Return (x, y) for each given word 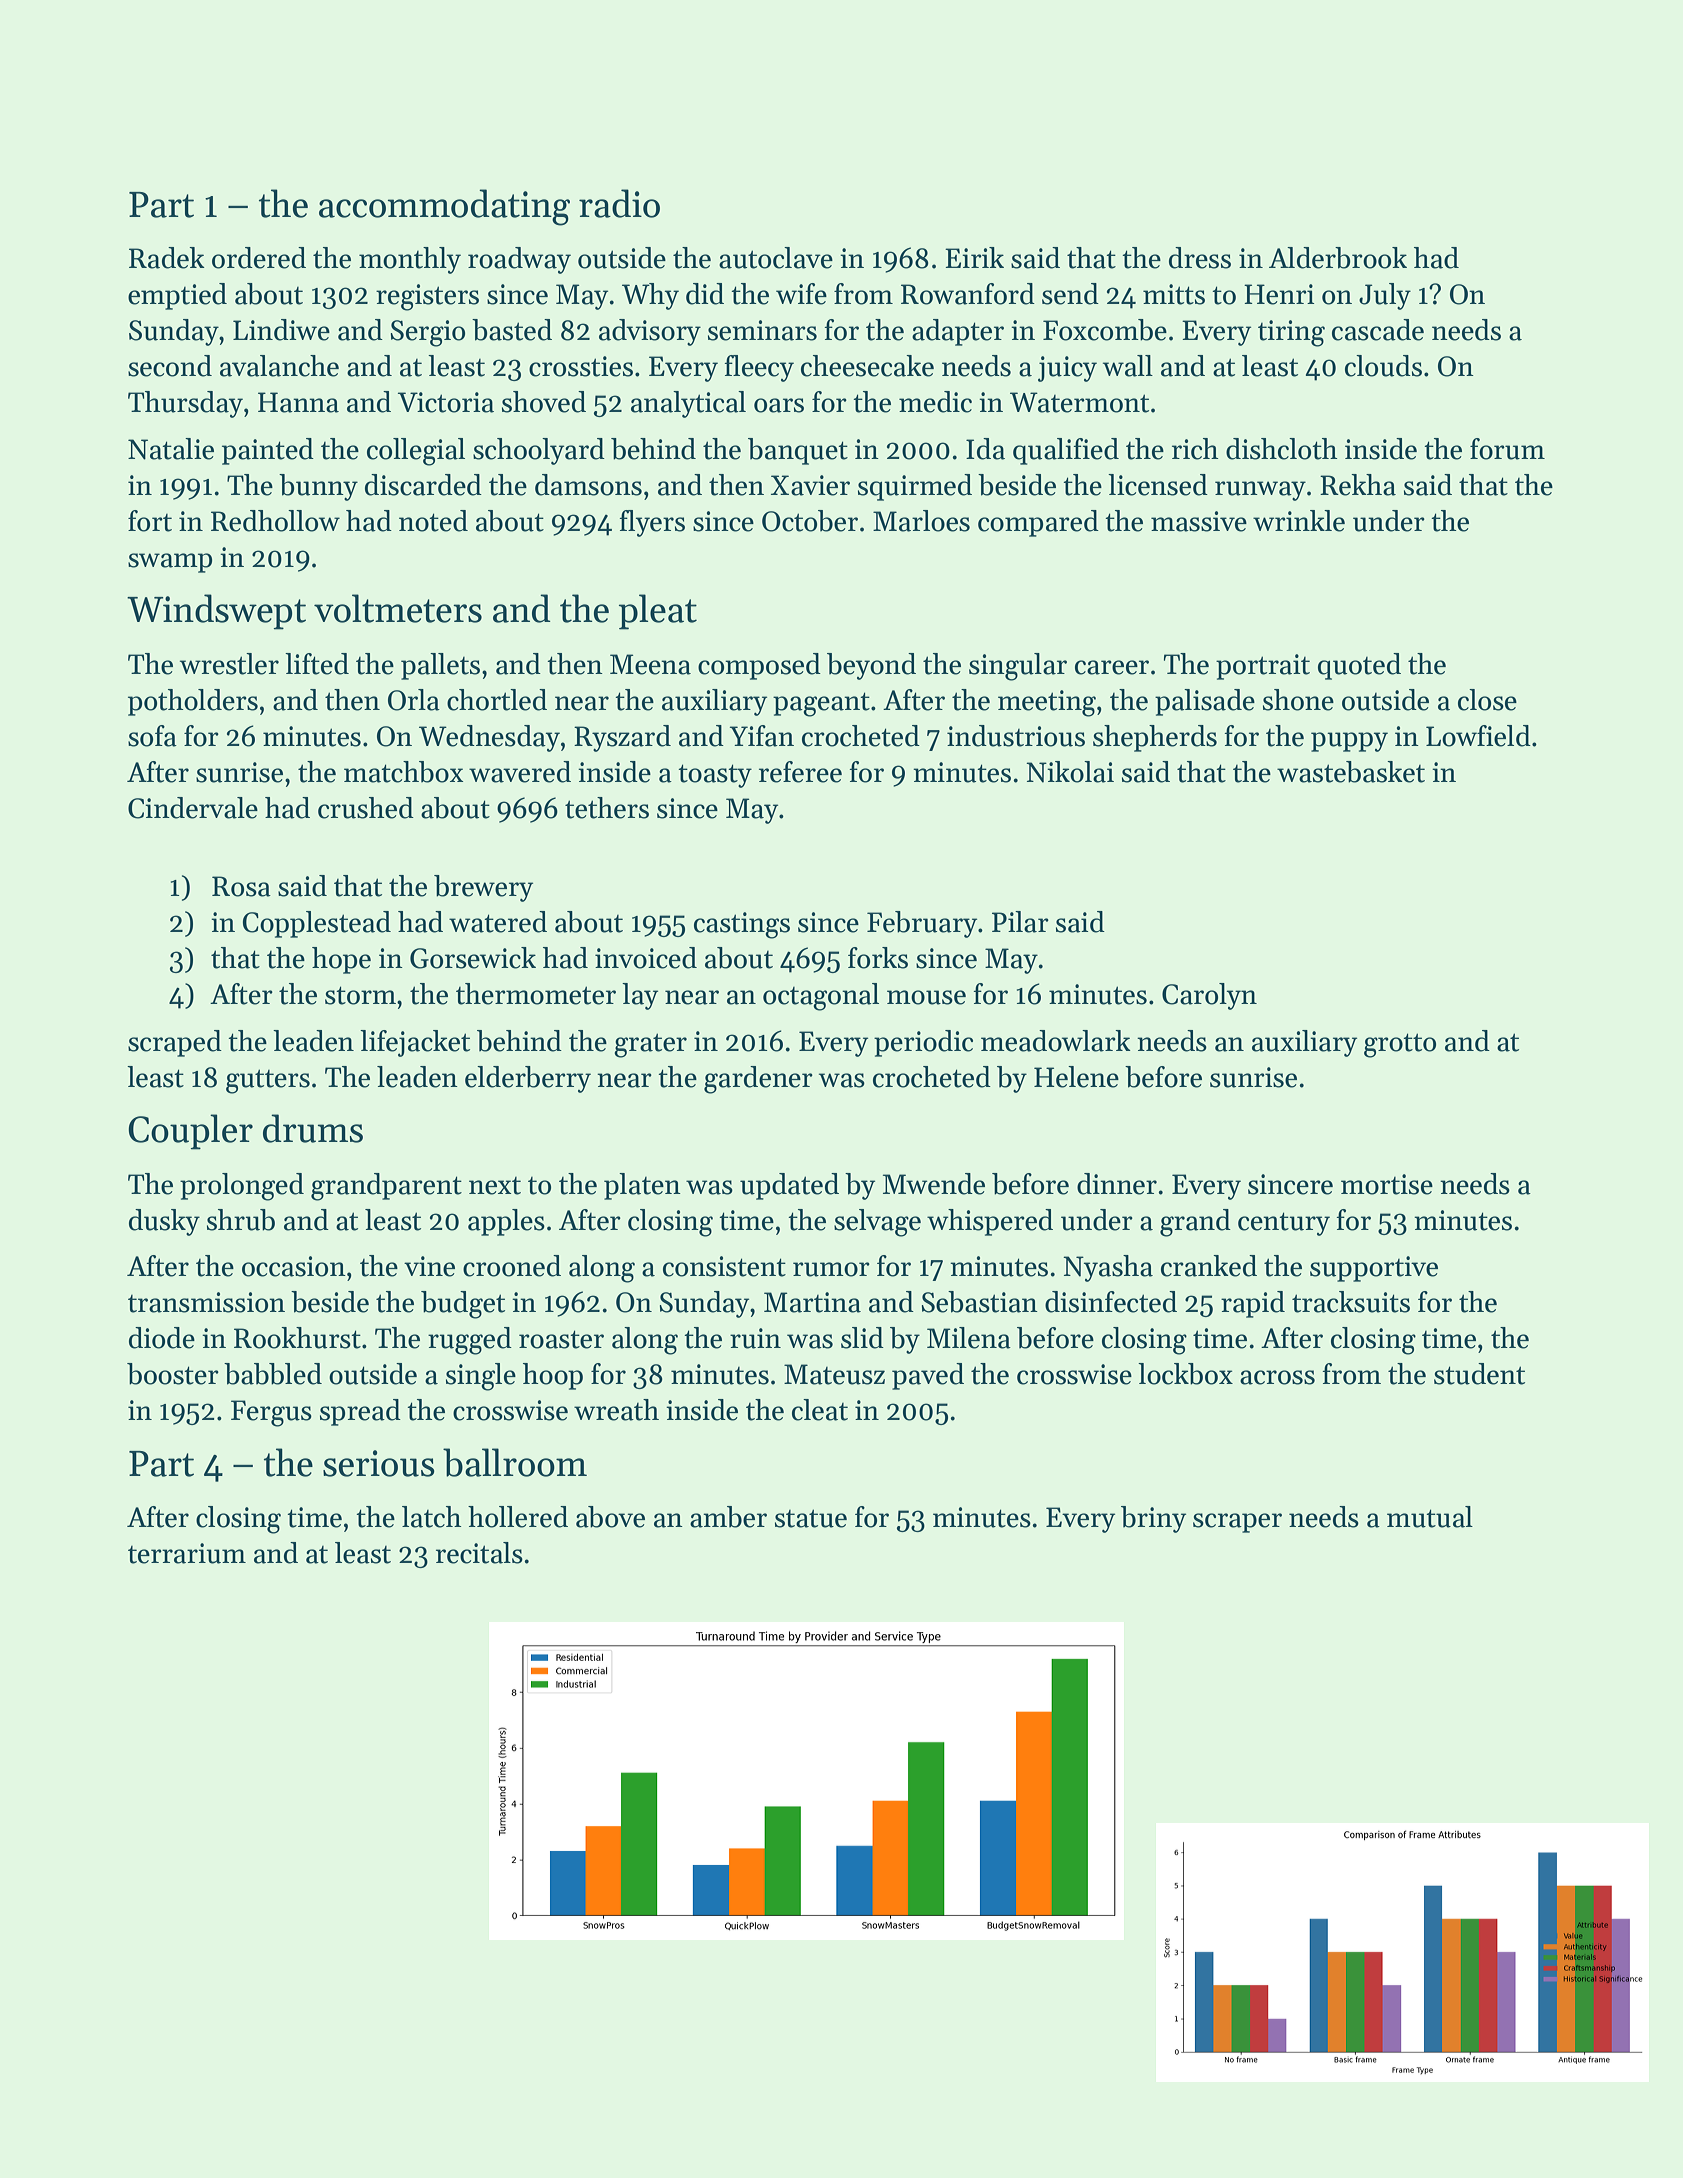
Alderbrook (1338, 258)
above (610, 1517)
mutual (1430, 1517)
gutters (268, 1081)
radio (619, 203)
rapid (1253, 1304)
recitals (479, 1553)
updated (789, 1186)
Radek (167, 258)
